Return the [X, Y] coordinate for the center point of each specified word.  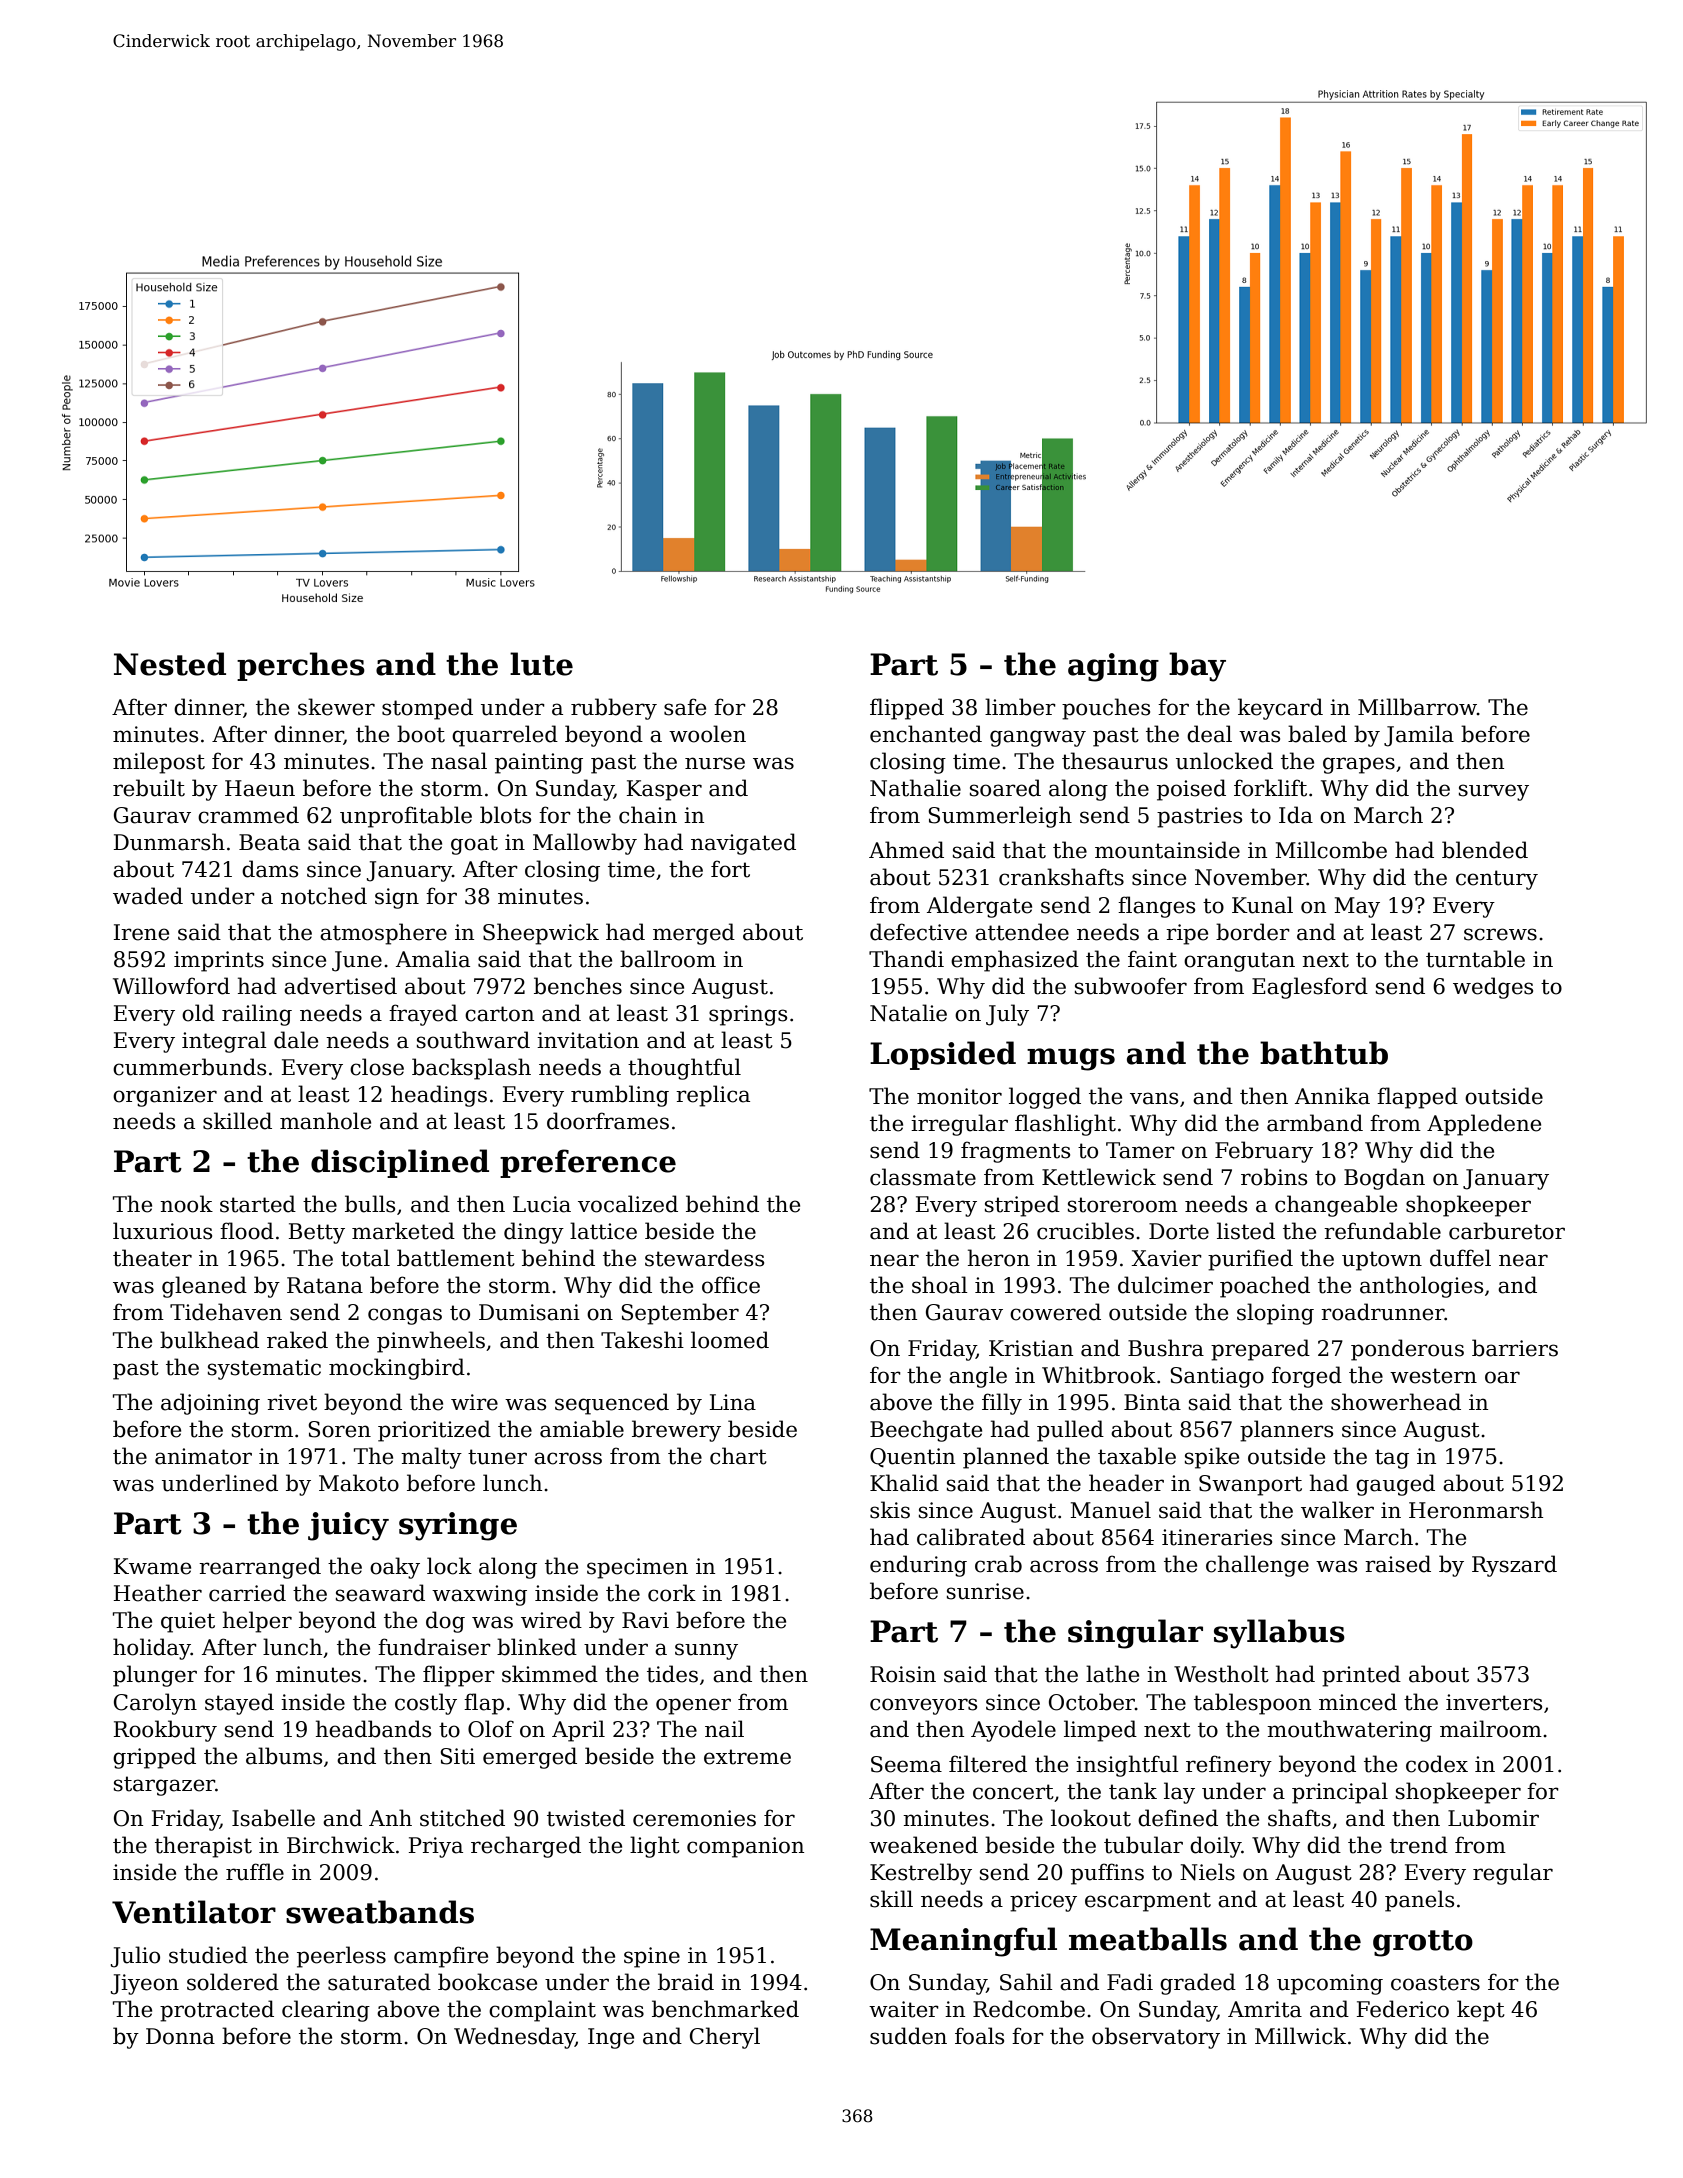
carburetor [1507, 1231]
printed [1361, 1676]
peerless [341, 1957]
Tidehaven [226, 1312]
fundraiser [434, 1647]
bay [1197, 667]
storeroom [1123, 1205]
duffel [1460, 1258]
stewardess [704, 1258]
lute [541, 664]
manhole [325, 1121]
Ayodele [1013, 1731]
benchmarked [725, 2009]
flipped [907, 709]
